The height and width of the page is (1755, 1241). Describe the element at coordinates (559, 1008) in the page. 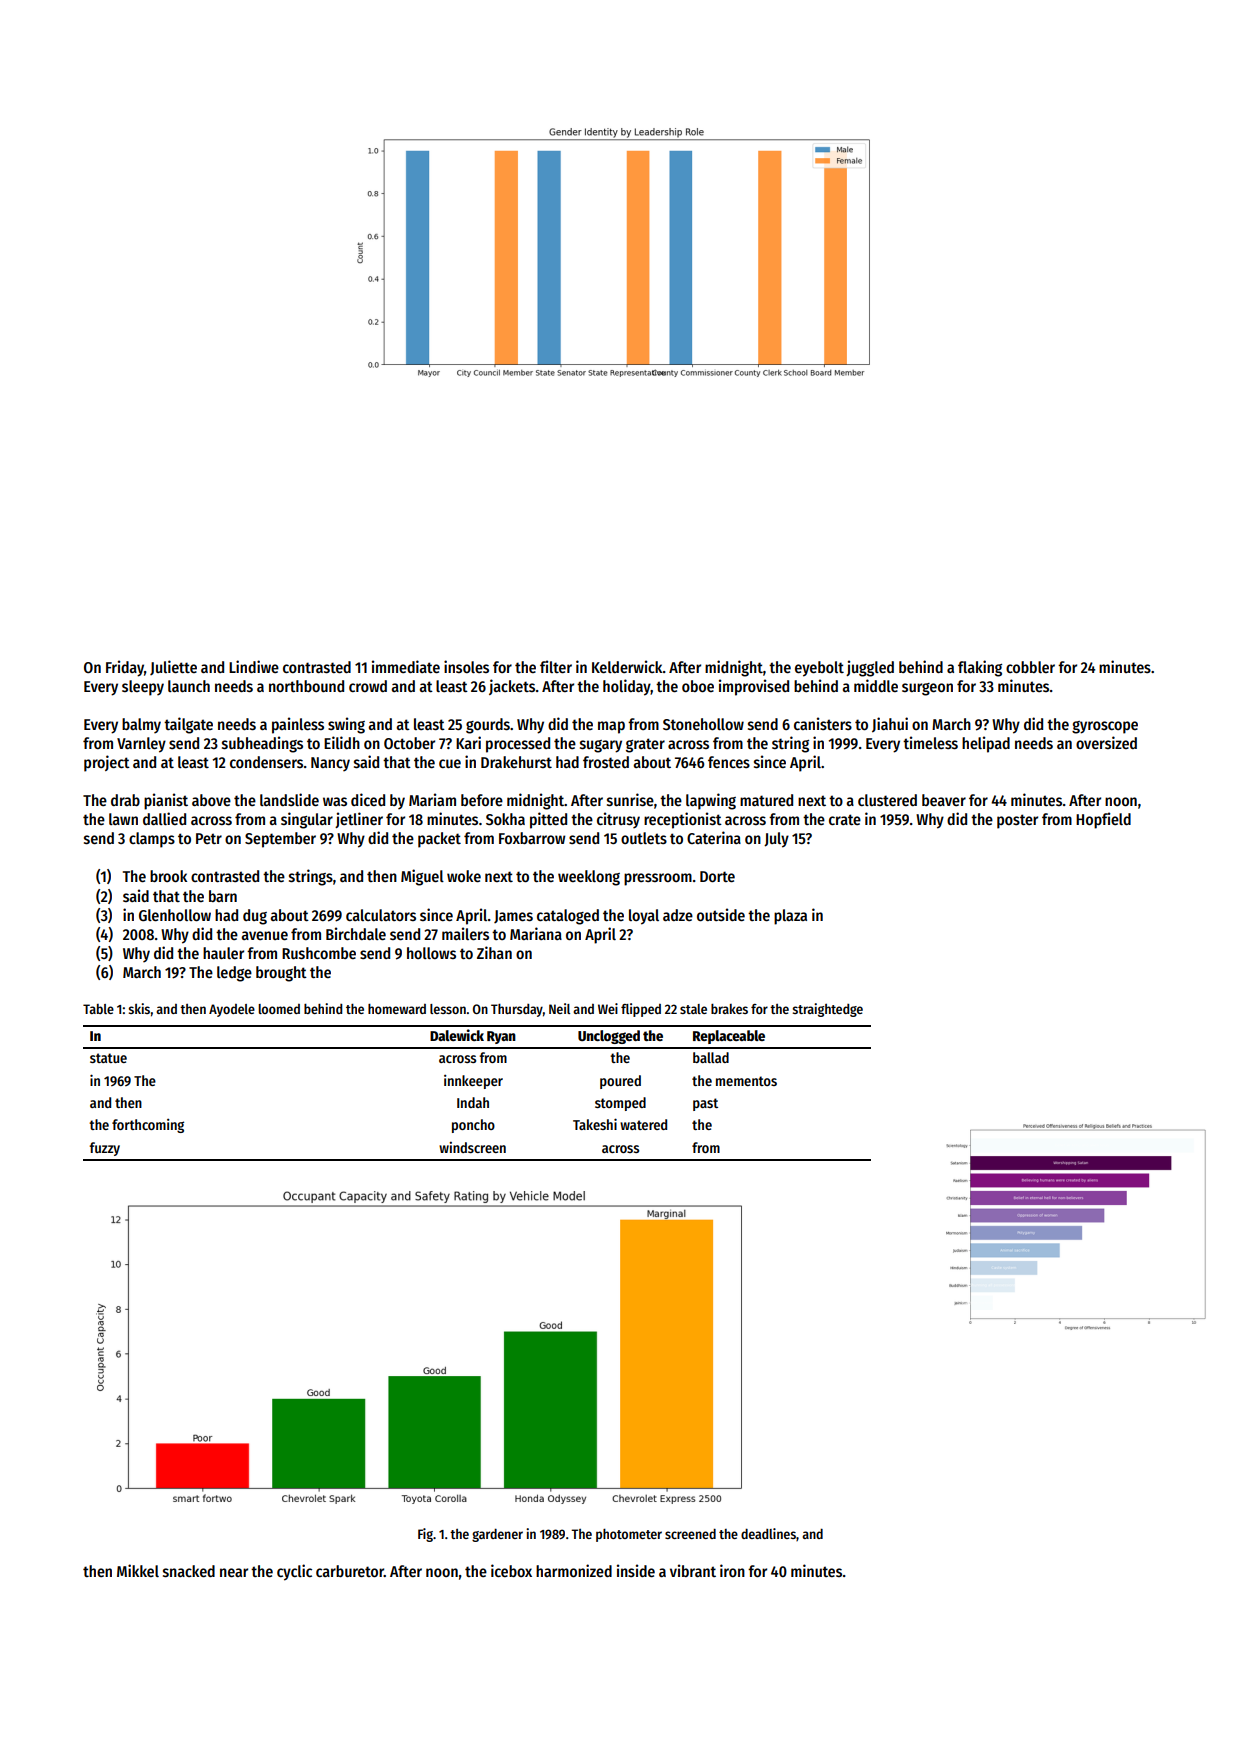

I see `Neil` at that location.
